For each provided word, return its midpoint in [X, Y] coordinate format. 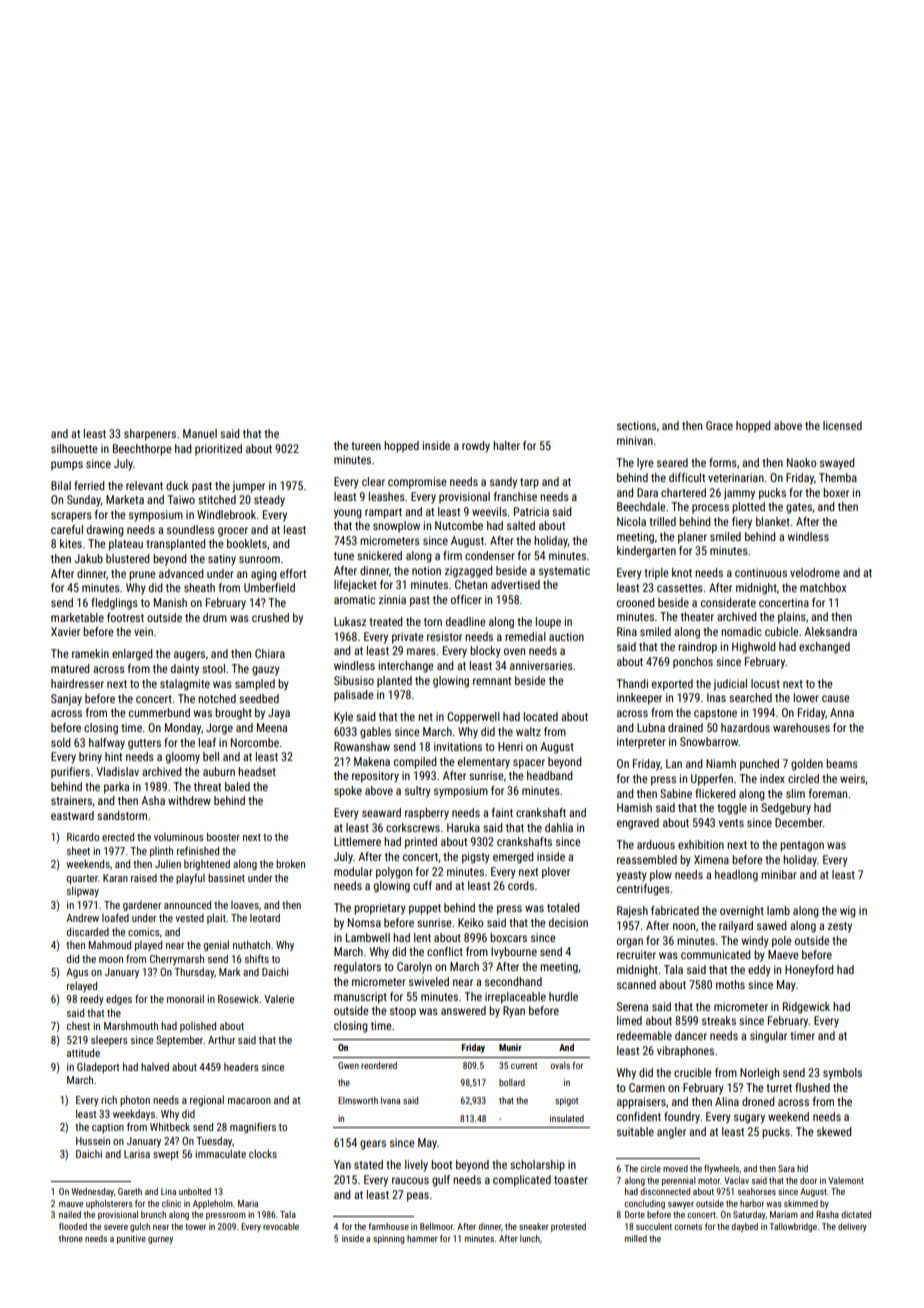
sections [636, 425]
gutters [144, 744]
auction [566, 636]
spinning [388, 1239]
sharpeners [150, 435]
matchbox [823, 587]
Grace [719, 425]
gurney [160, 1240]
